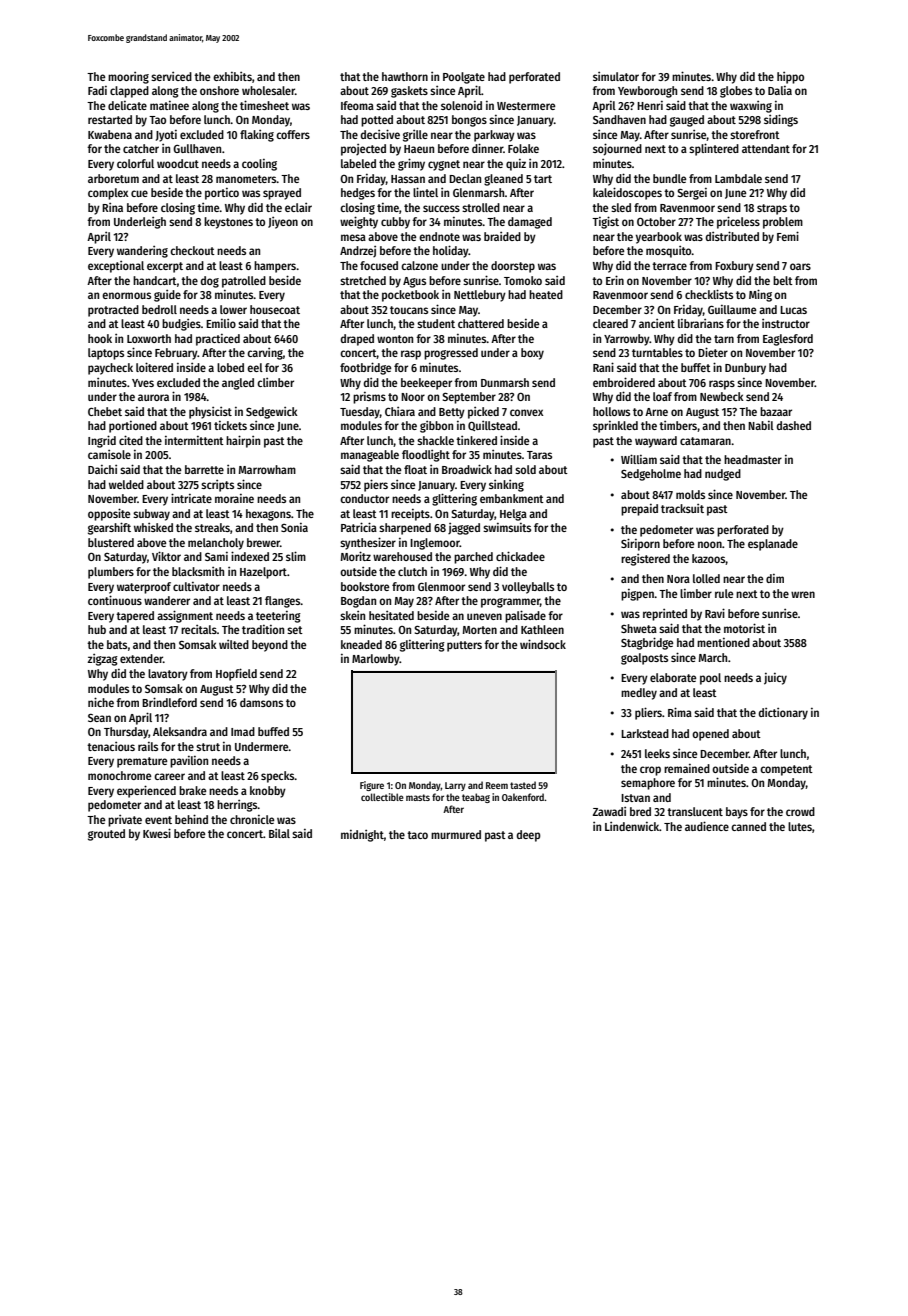 The width and height of the document is (908, 1316). What do you see at coordinates (360, 413) in the document?
I see `Tuesday` at bounding box center [360, 413].
